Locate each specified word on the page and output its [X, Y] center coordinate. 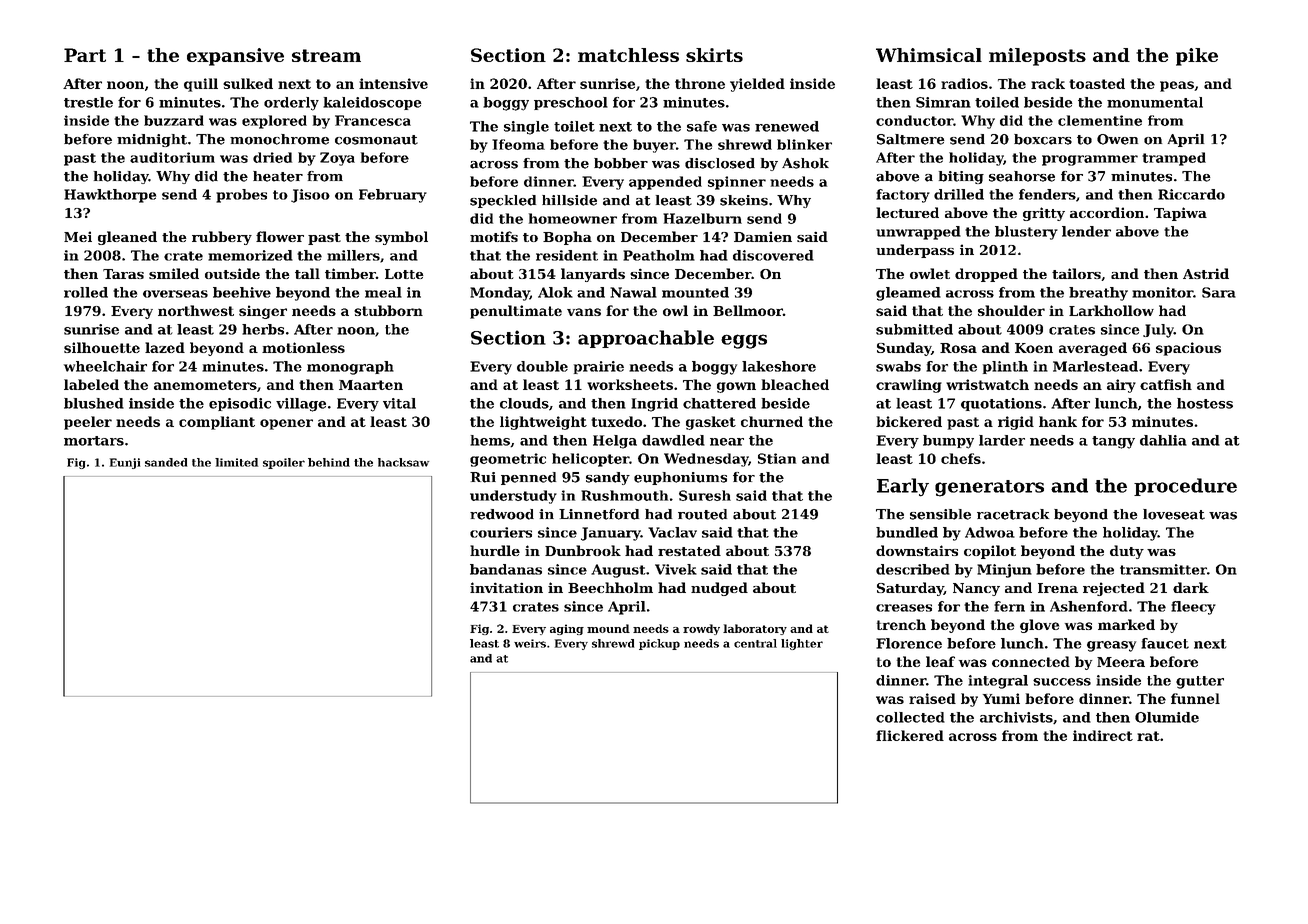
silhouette [102, 347]
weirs [530, 643]
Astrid [1206, 273]
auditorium [172, 157]
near [727, 442]
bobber [621, 163]
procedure [1185, 487]
